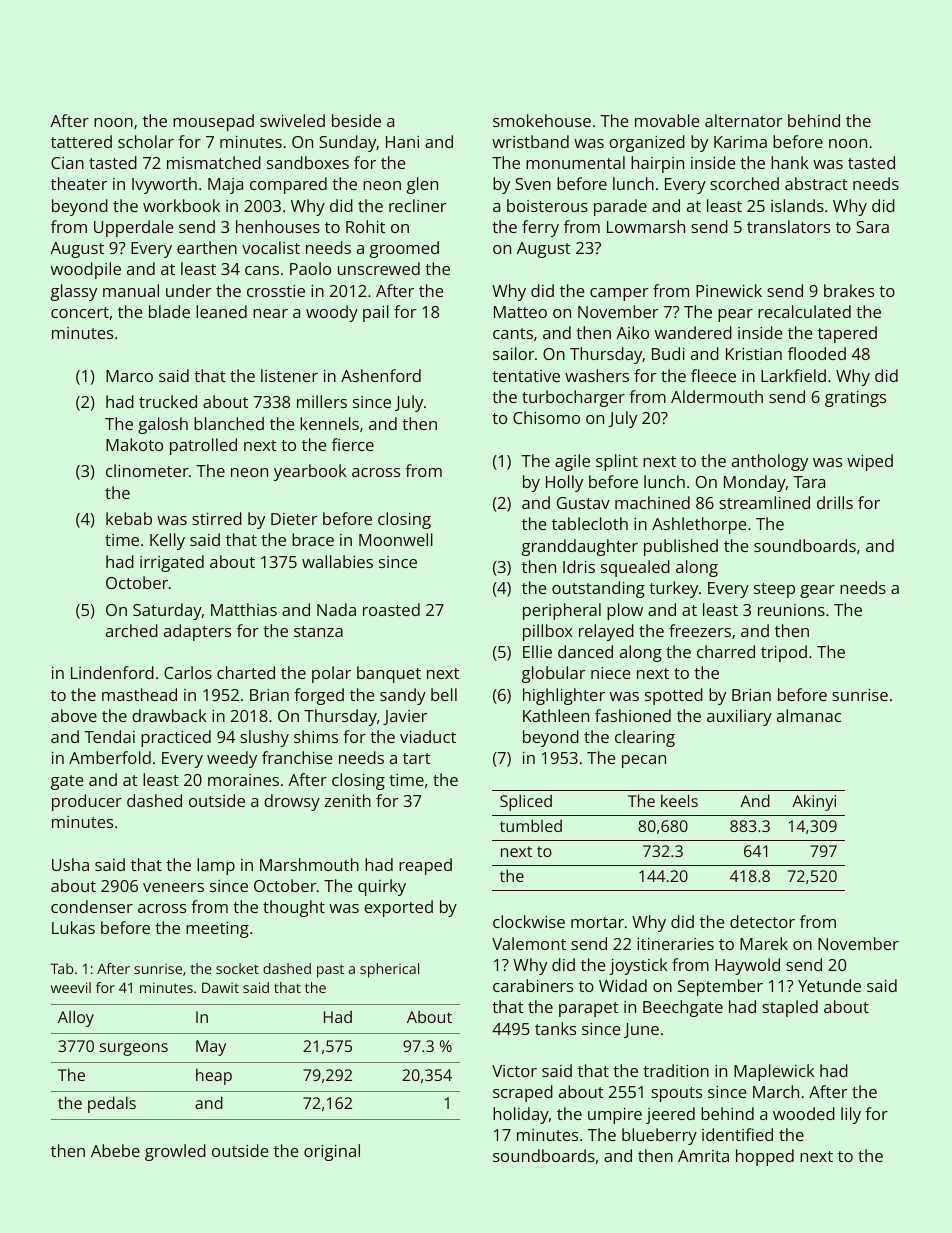 The width and height of the screenshot is (952, 1233). What do you see at coordinates (115, 1150) in the screenshot?
I see `Abebe` at bounding box center [115, 1150].
